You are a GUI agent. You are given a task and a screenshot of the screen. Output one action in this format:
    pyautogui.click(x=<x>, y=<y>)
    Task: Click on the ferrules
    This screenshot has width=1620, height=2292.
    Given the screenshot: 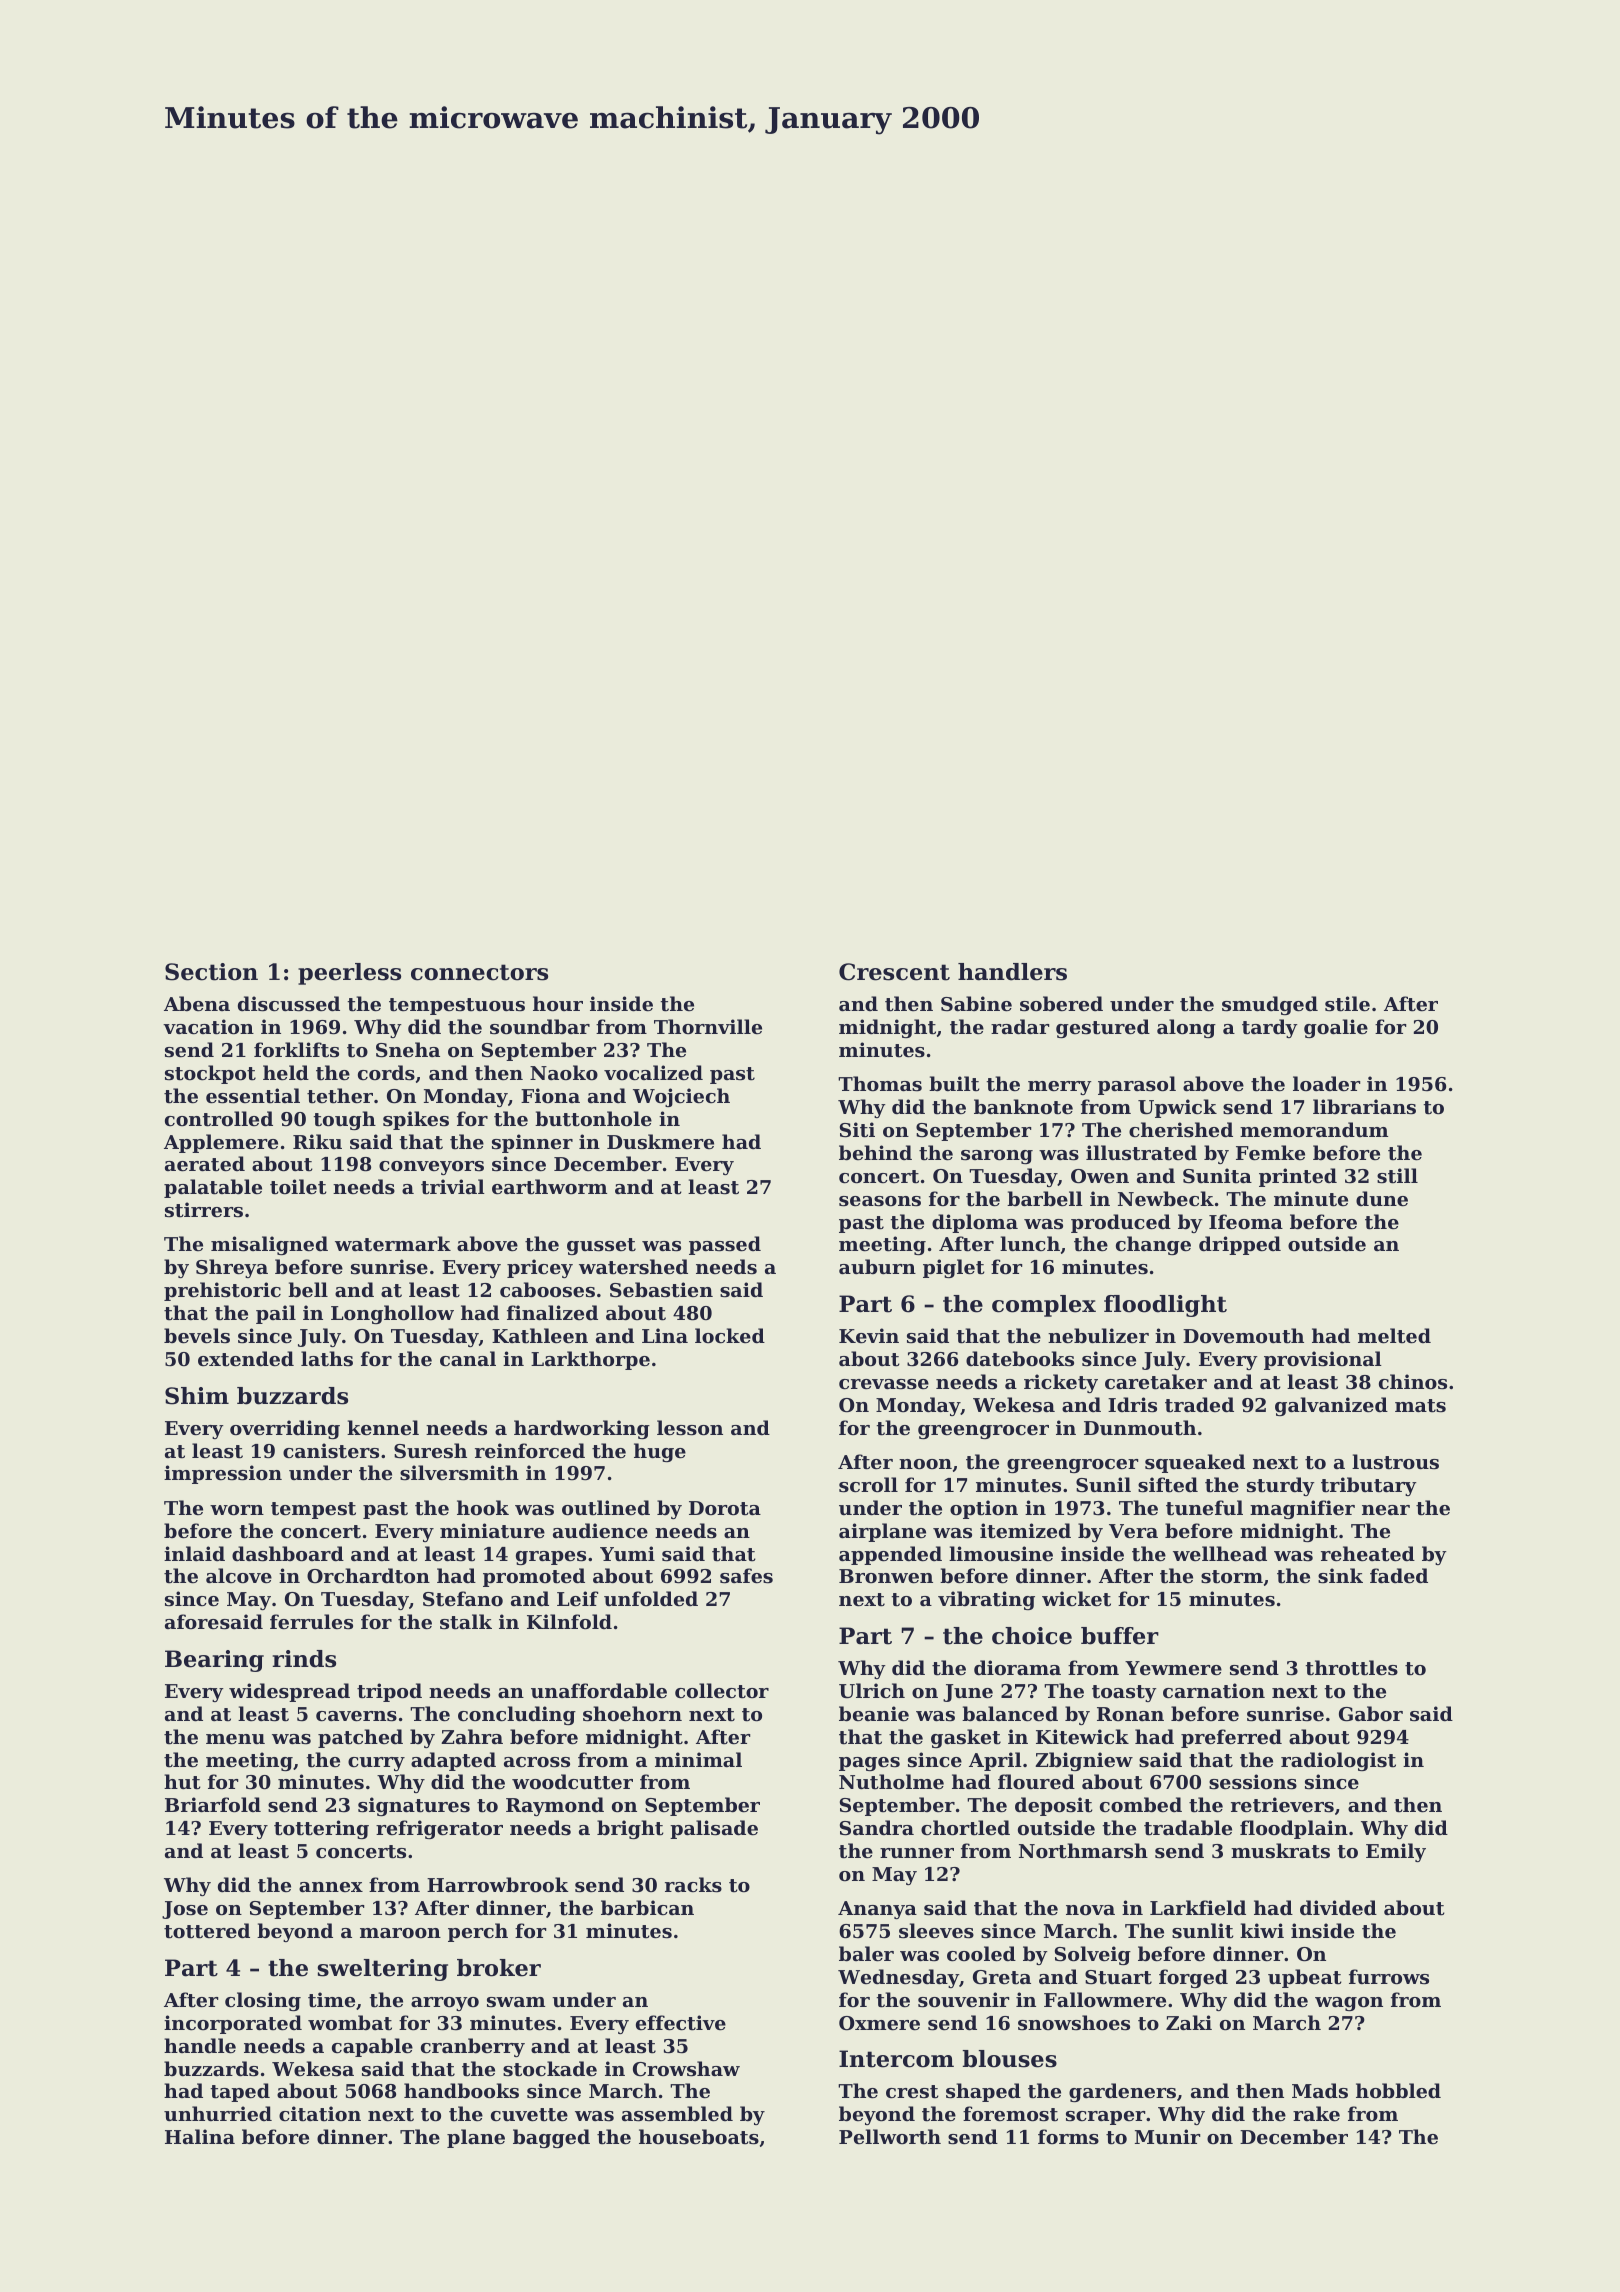 What is the action you would take?
    pyautogui.click(x=311, y=1622)
